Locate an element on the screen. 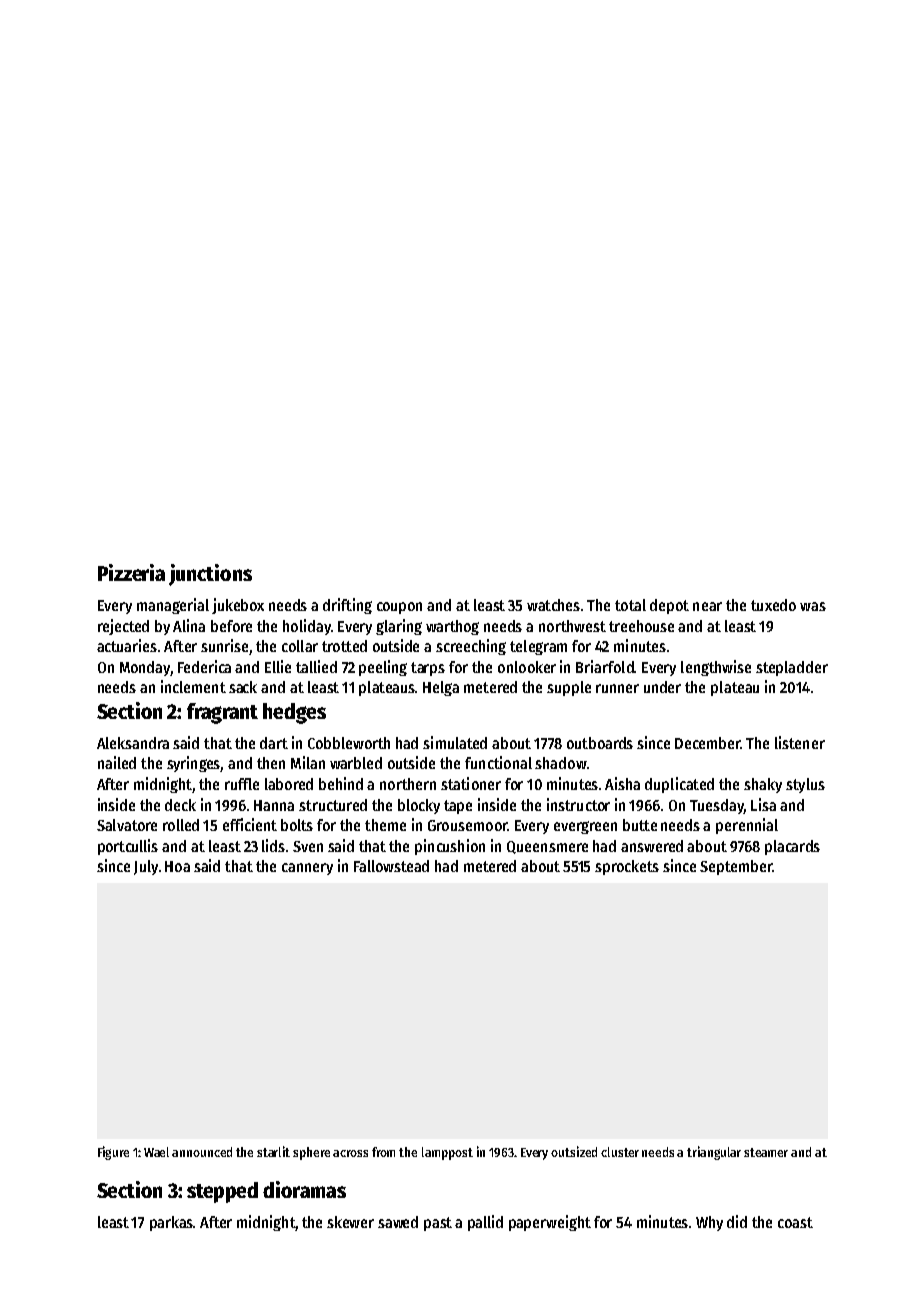  outsized is located at coordinates (574, 1151).
